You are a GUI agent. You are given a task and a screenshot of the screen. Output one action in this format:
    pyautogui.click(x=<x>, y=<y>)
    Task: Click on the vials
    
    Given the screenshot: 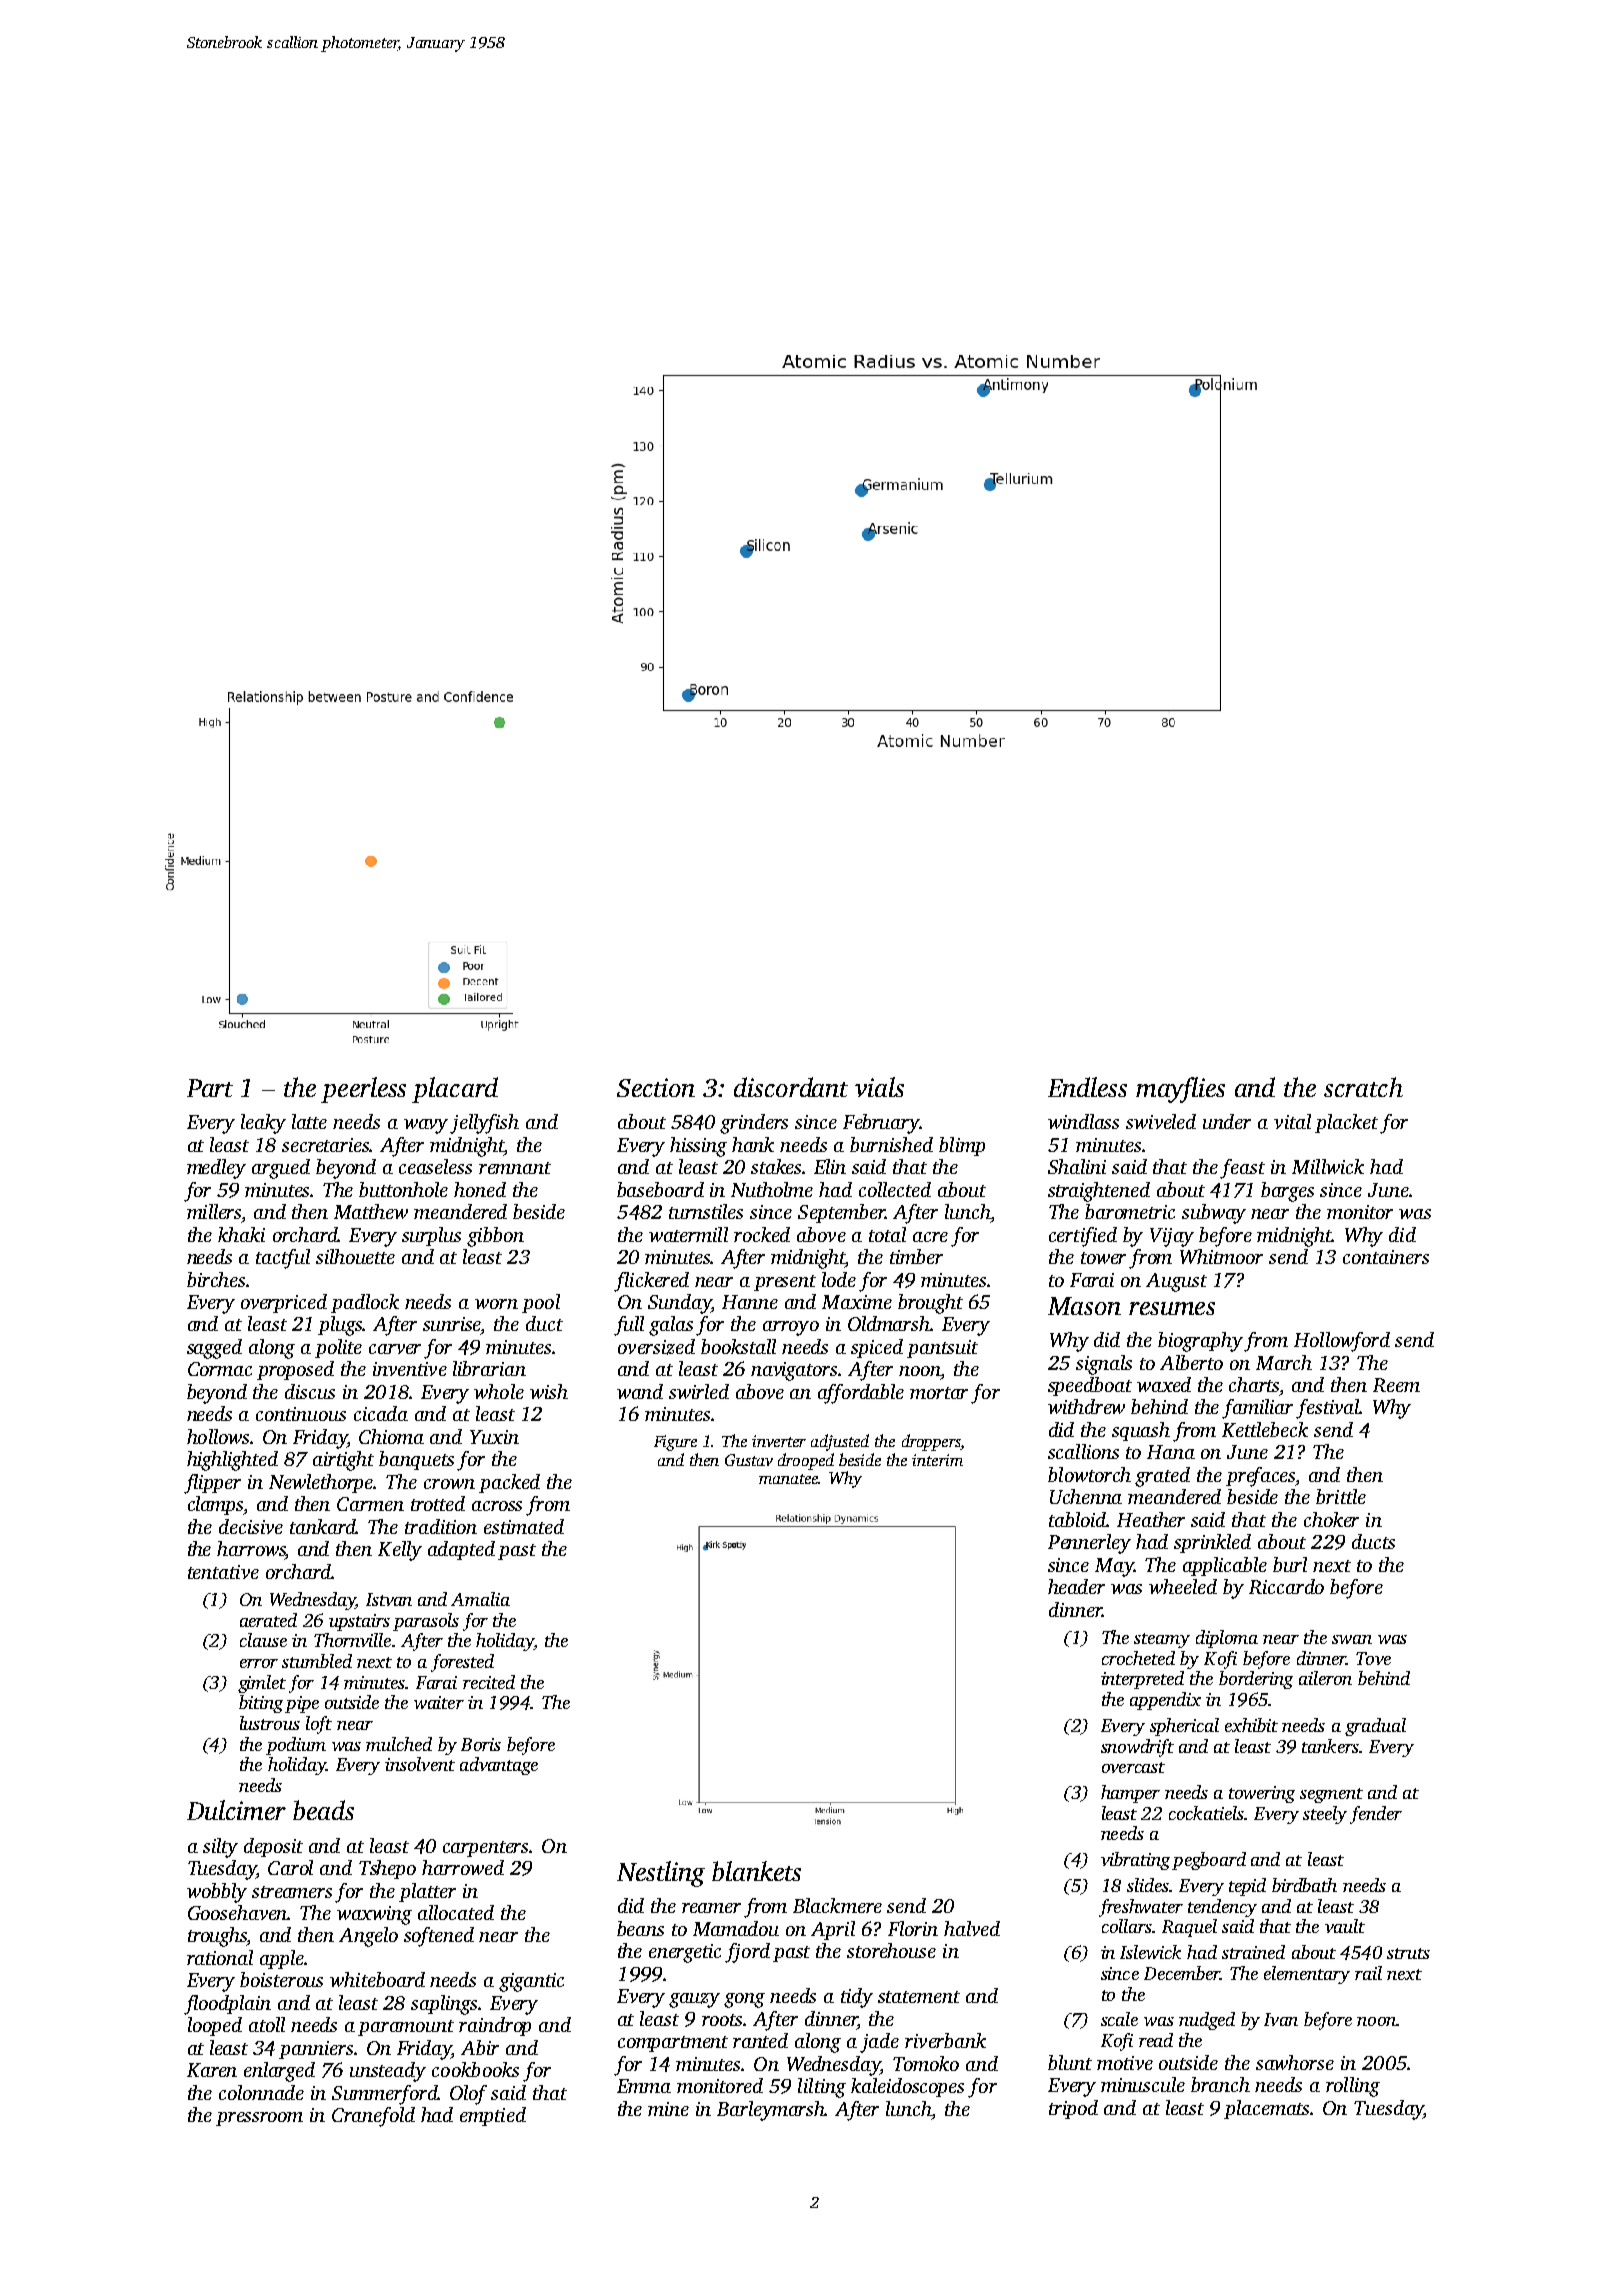 What is the action you would take?
    pyautogui.click(x=879, y=1087)
